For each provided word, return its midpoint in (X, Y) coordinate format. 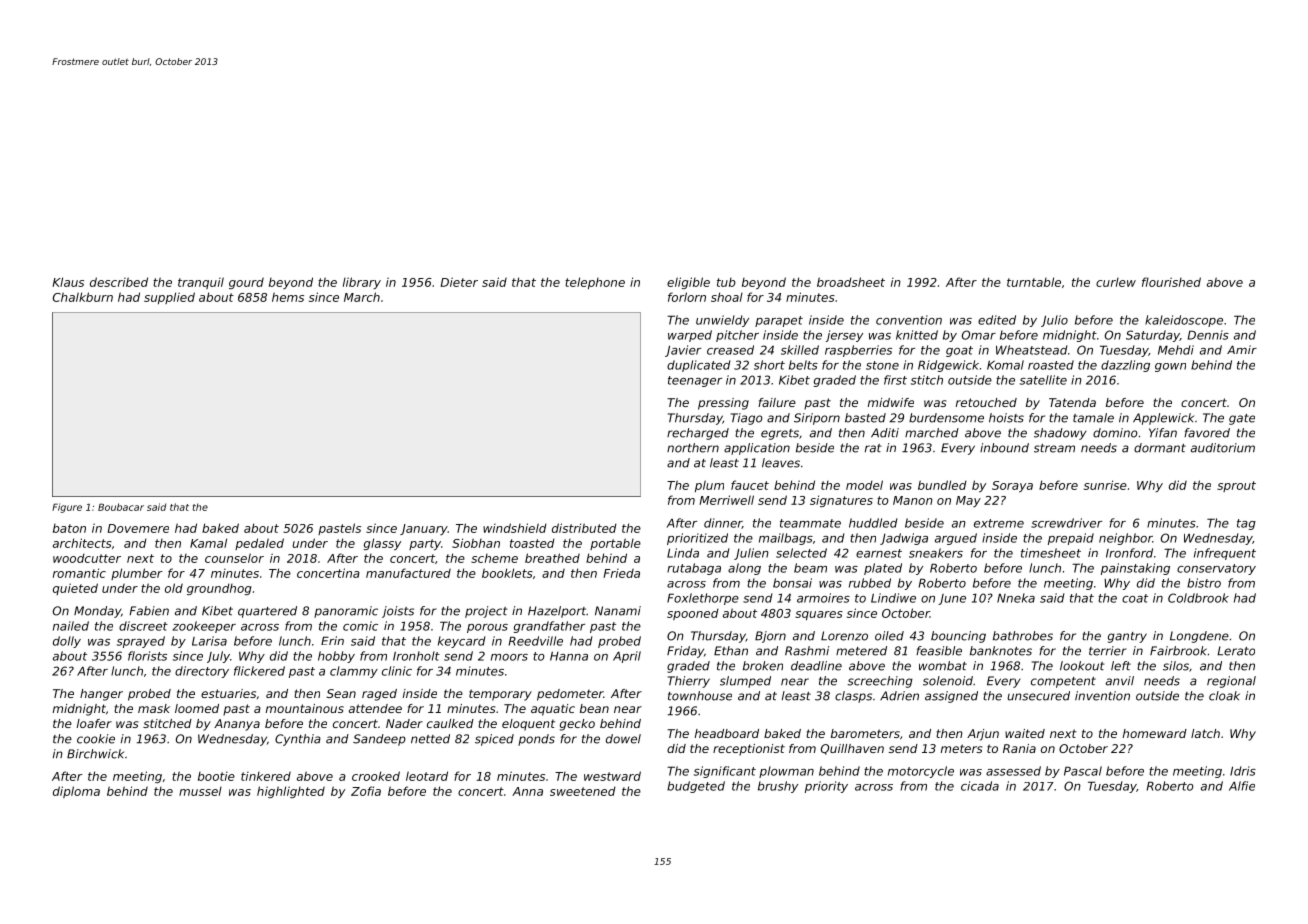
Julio (1054, 321)
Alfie (1242, 786)
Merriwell (726, 500)
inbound (1004, 448)
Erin (332, 640)
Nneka (1016, 598)
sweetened (583, 791)
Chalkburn (83, 297)
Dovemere (138, 528)
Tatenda (1072, 402)
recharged (698, 434)
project (486, 612)
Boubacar (121, 507)
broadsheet (851, 282)
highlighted (291, 792)
